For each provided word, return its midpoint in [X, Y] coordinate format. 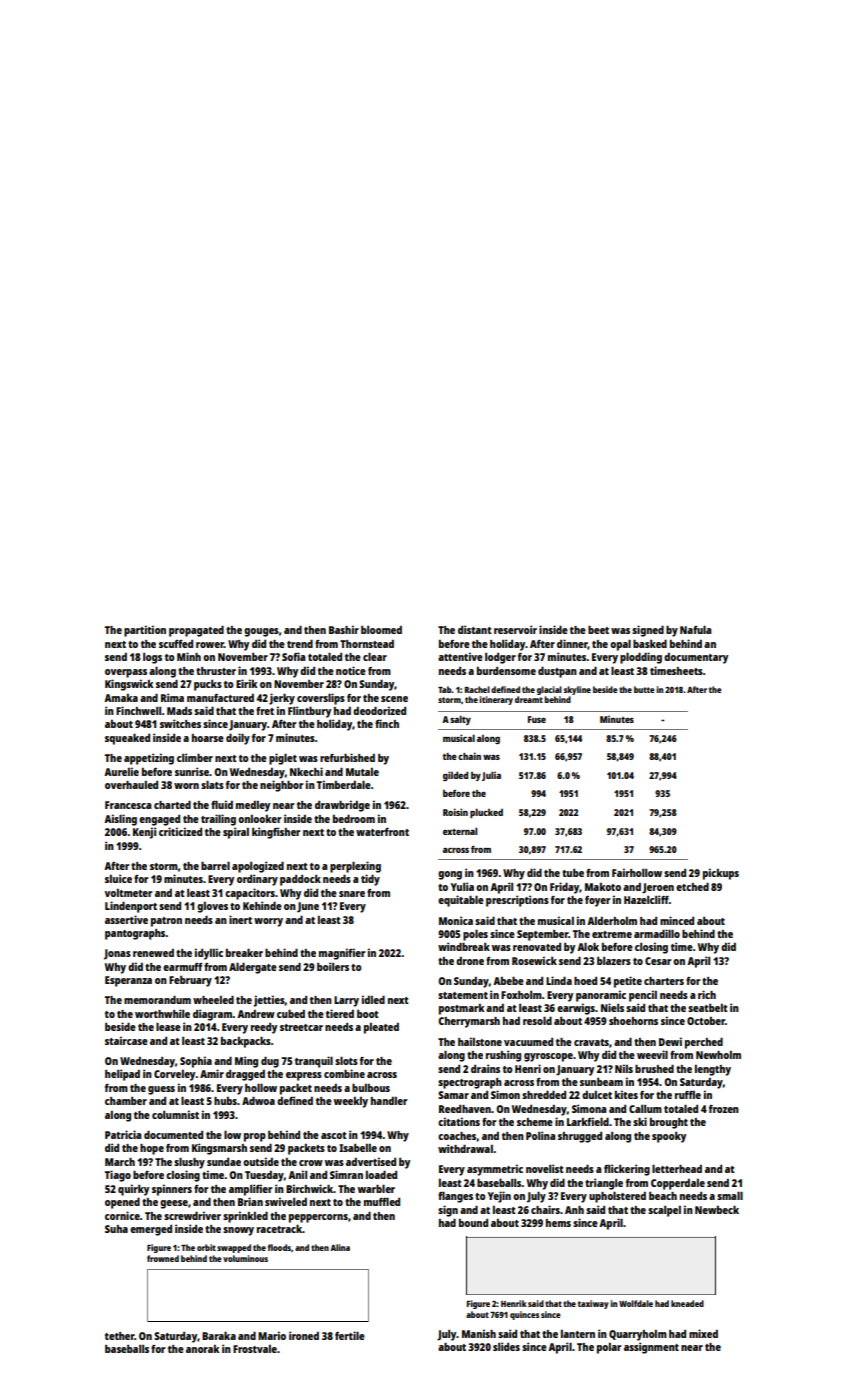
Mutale [362, 772]
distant [475, 629]
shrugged [580, 1137]
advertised [371, 1161]
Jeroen [658, 888]
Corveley [174, 1075]
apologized [258, 867]
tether [120, 1336]
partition [145, 631]
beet [598, 629]
